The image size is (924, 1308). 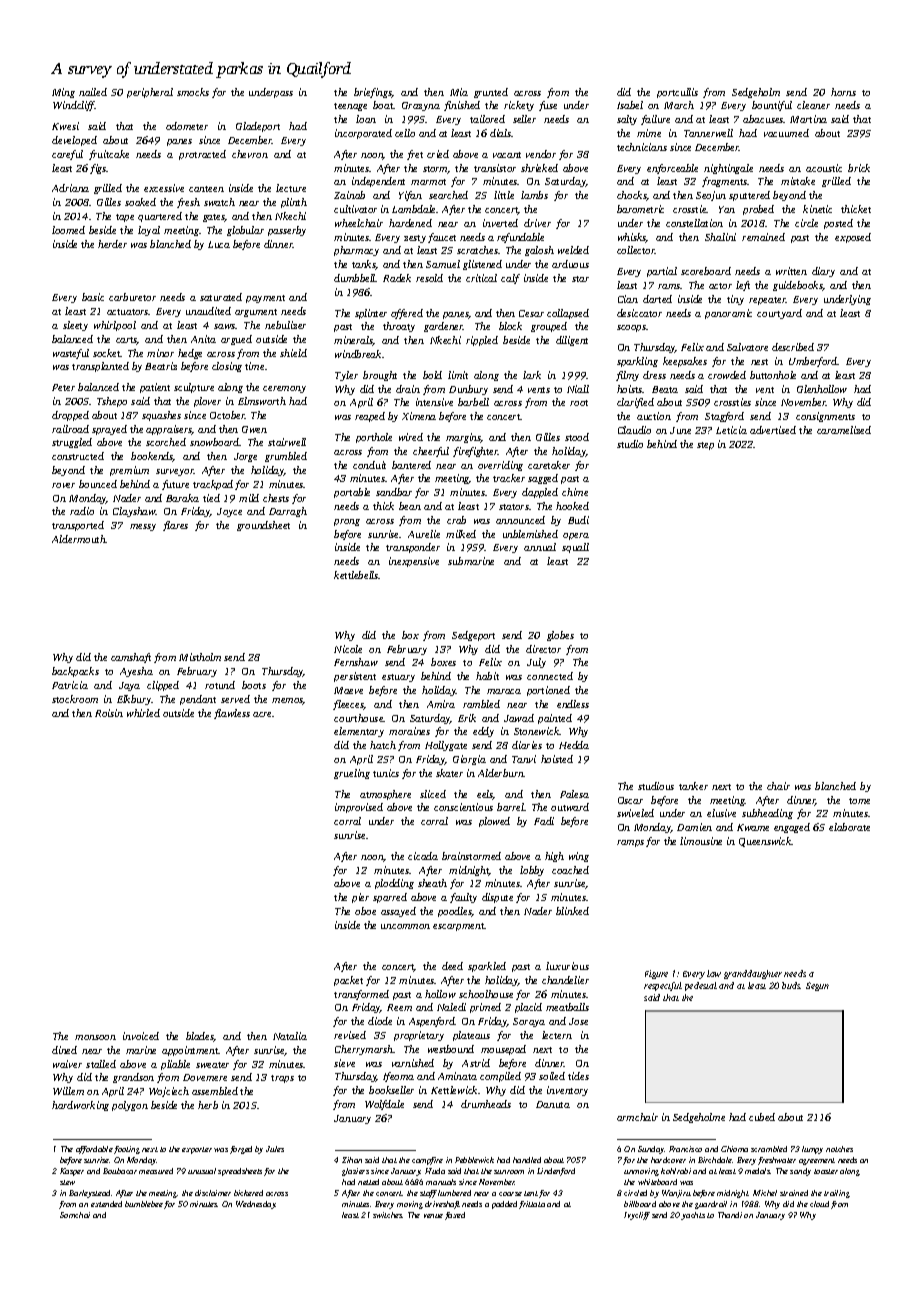 What do you see at coordinates (63, 387) in the screenshot?
I see `Peter` at bounding box center [63, 387].
